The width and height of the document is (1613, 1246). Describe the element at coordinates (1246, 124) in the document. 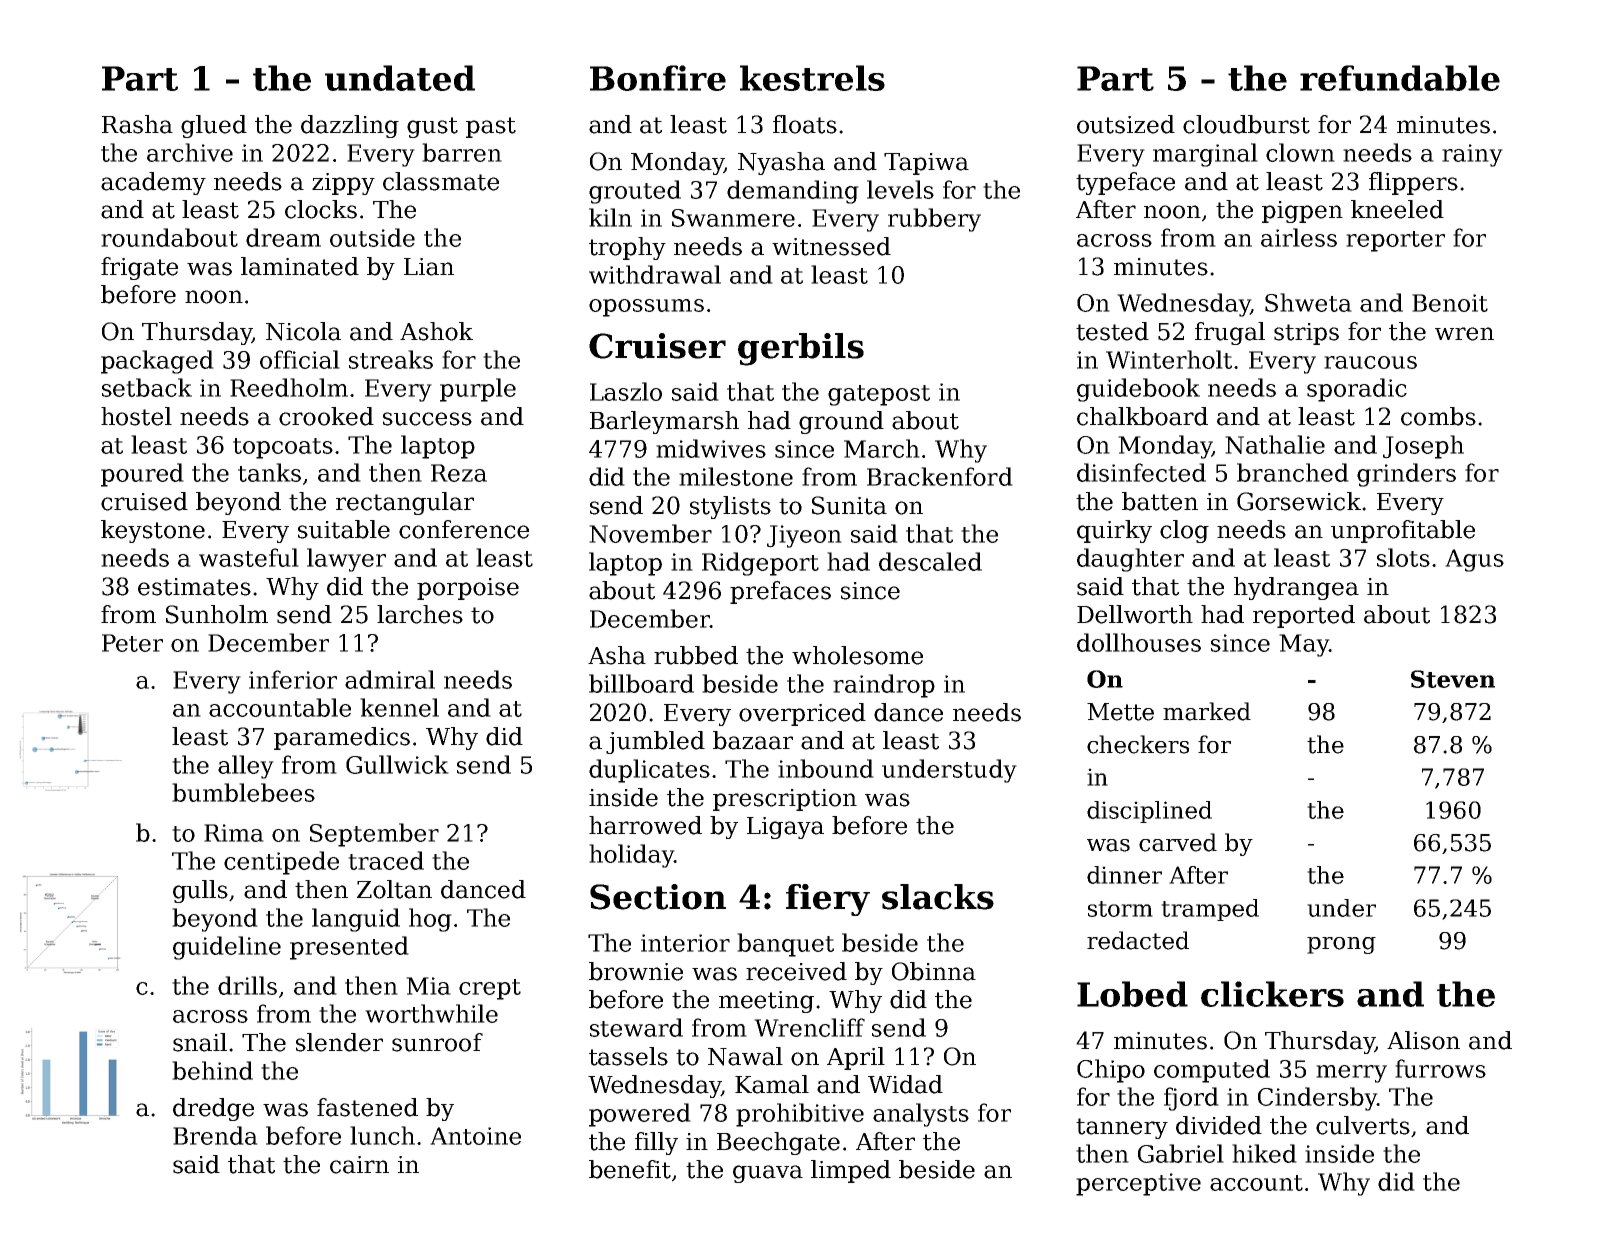

I see `cloudburst` at that location.
